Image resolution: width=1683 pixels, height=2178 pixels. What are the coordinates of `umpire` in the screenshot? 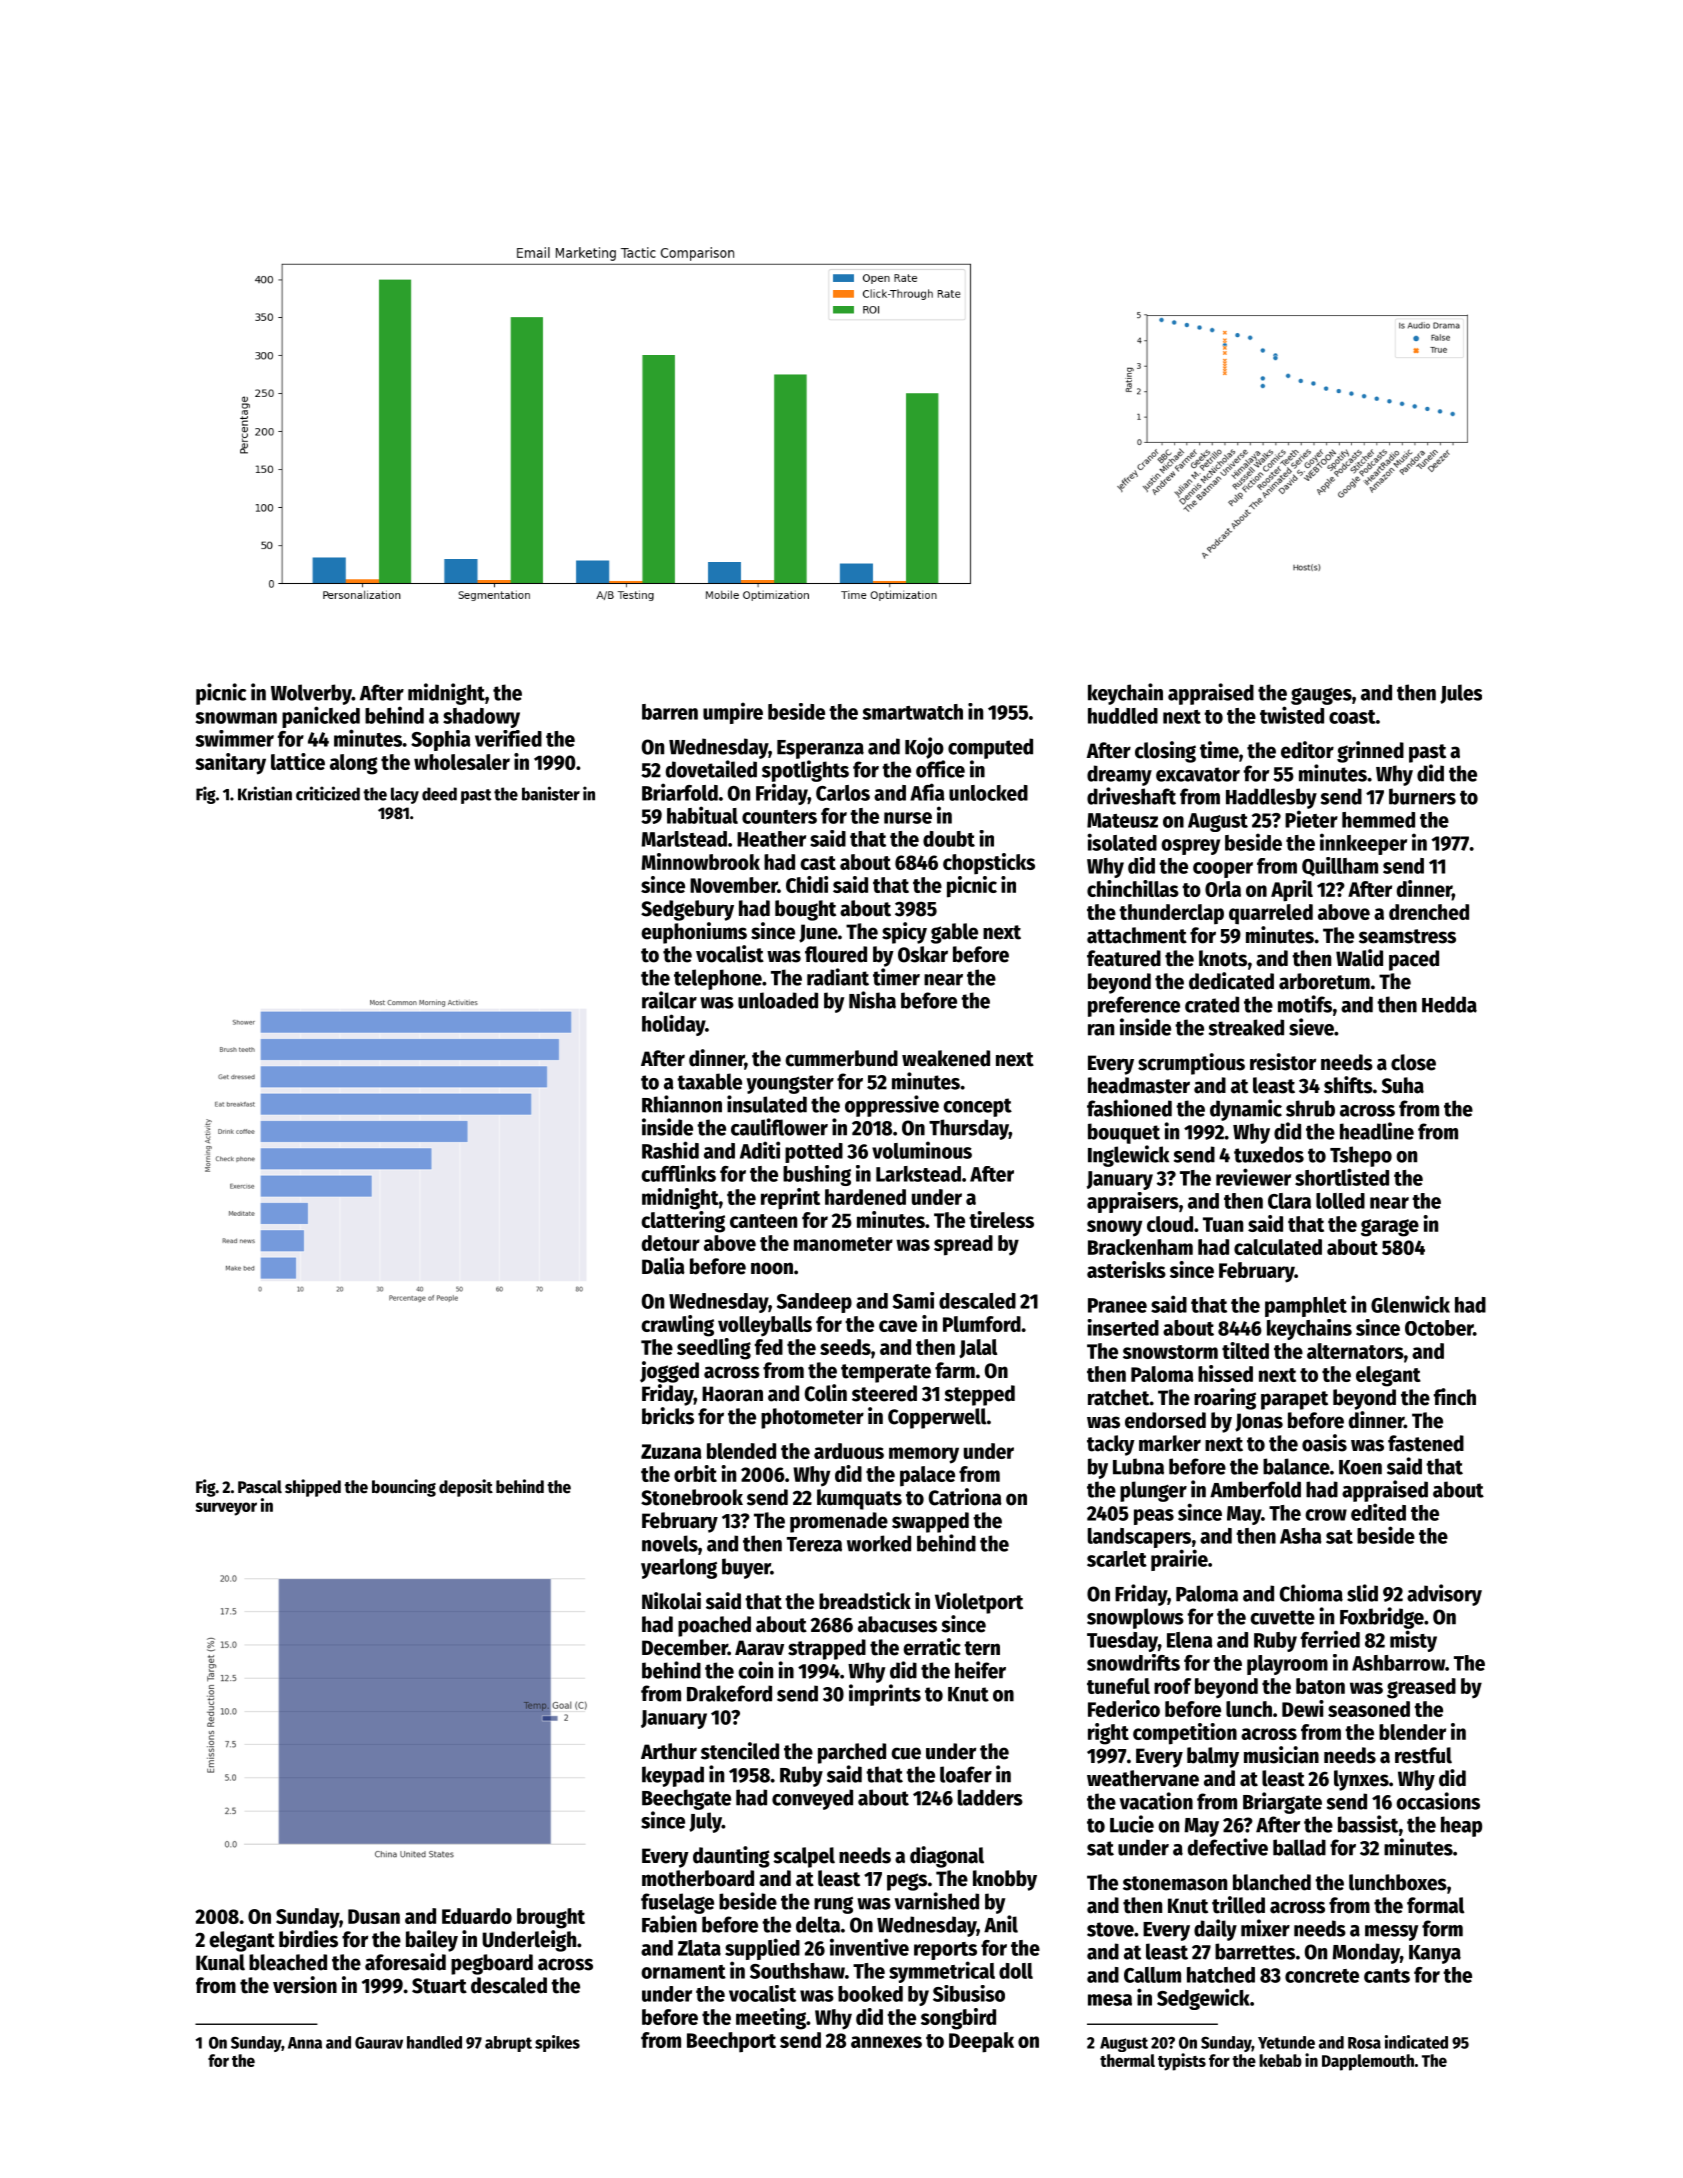 It's located at (733, 713).
